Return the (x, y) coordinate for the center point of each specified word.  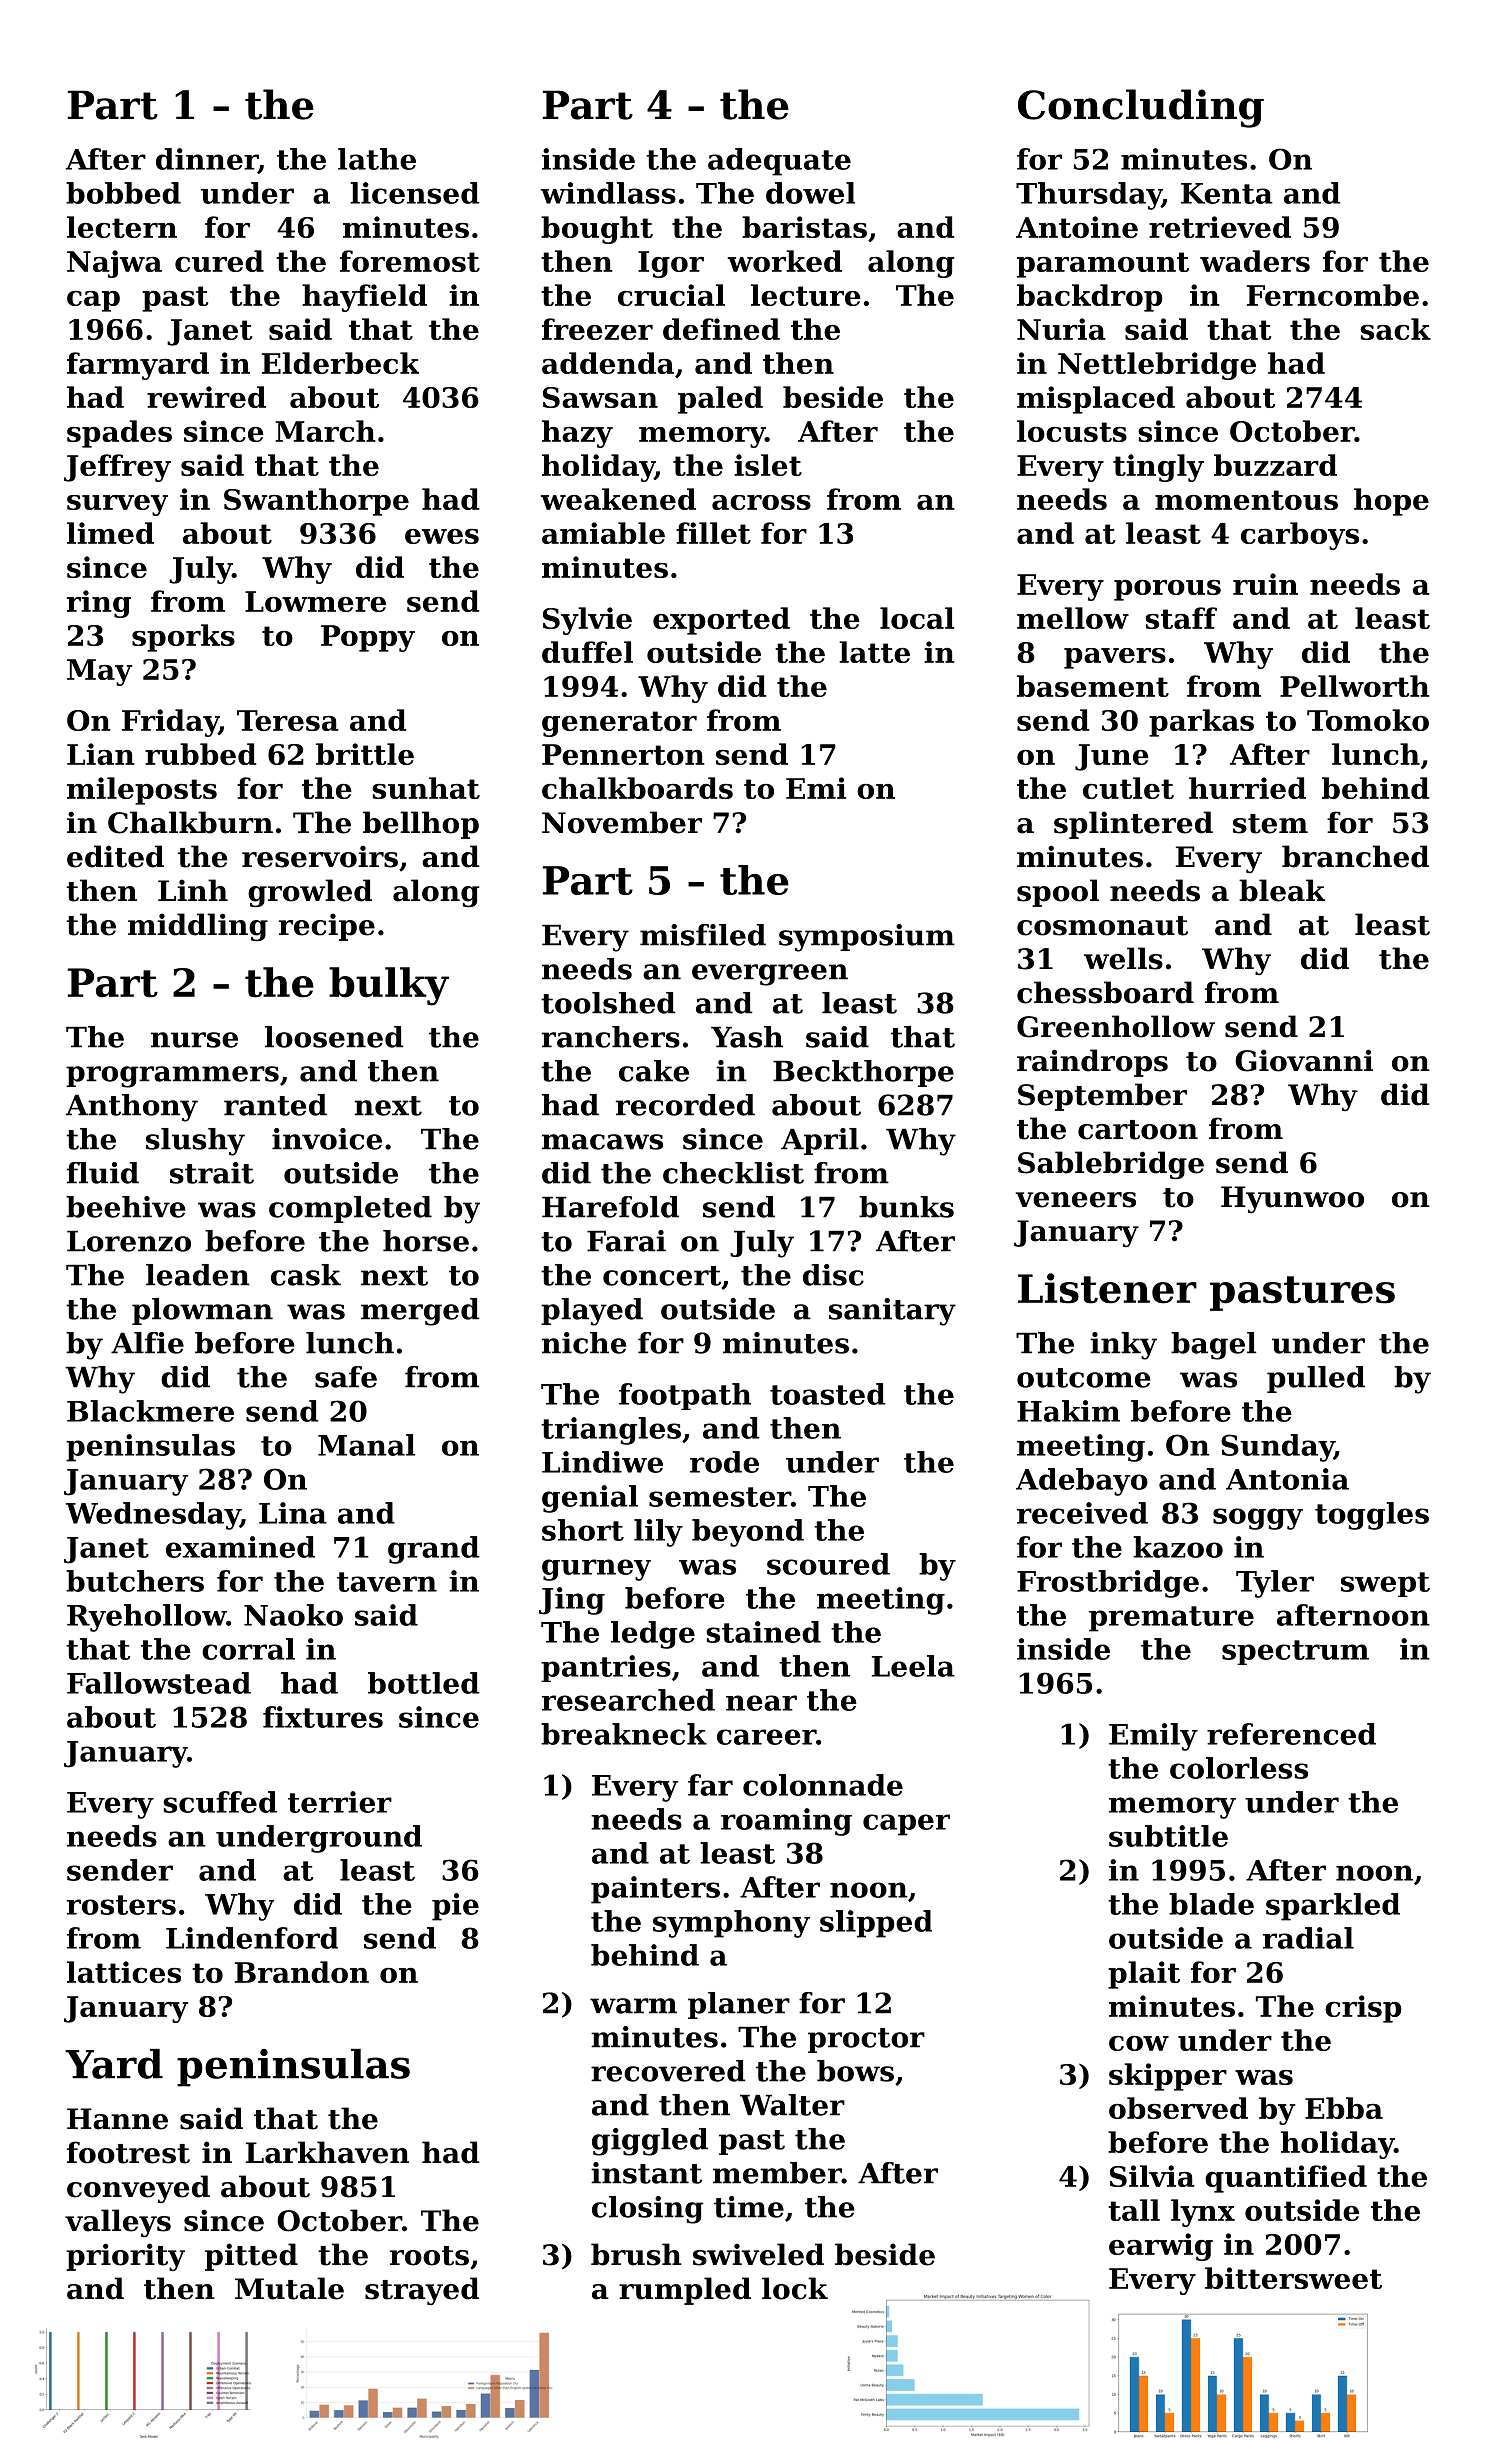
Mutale (289, 2288)
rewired (206, 397)
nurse (194, 1040)
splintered (1133, 825)
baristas (804, 227)
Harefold (610, 1207)
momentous (1246, 500)
